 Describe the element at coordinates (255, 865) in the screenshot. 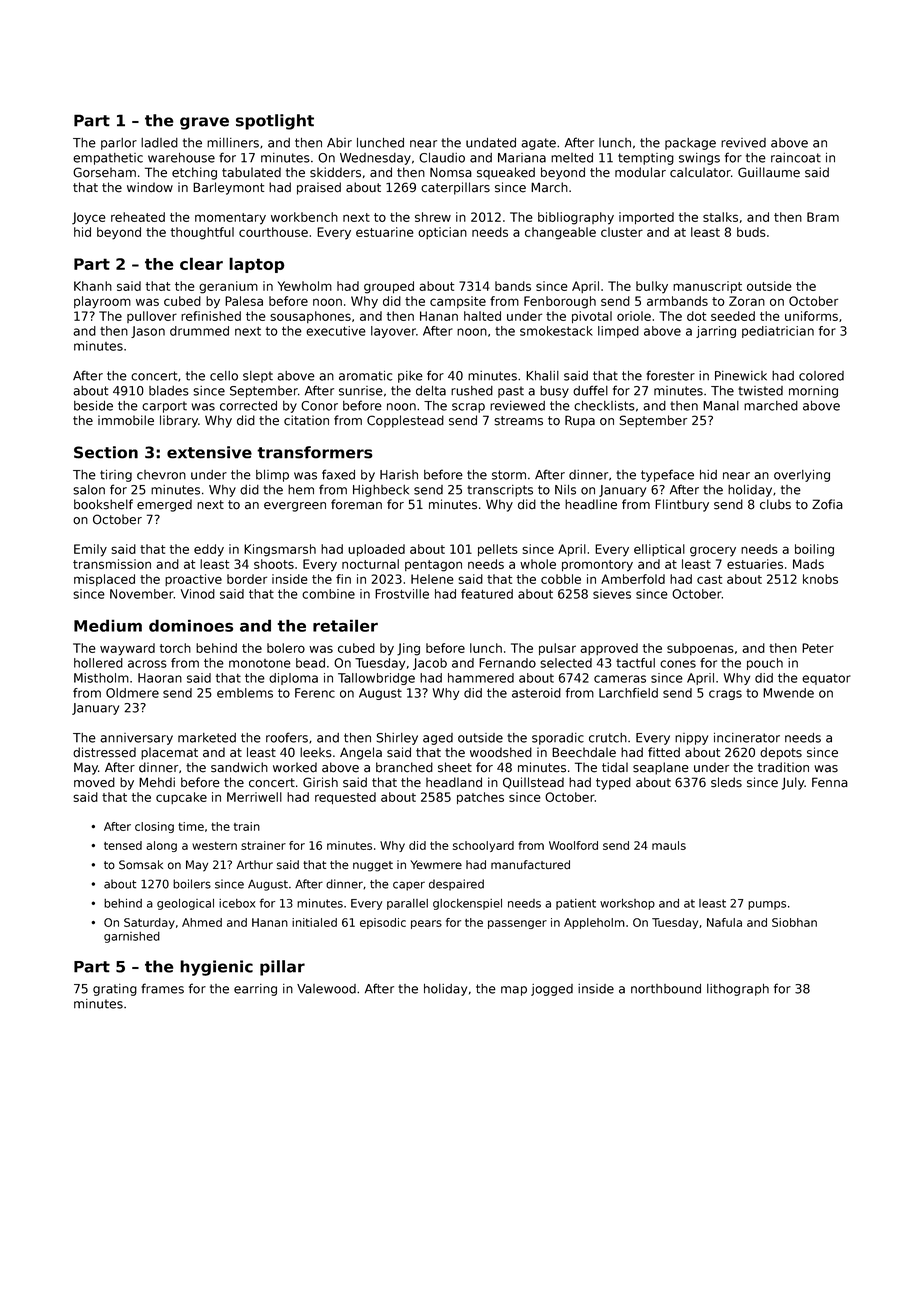

I see `Arthur` at that location.
